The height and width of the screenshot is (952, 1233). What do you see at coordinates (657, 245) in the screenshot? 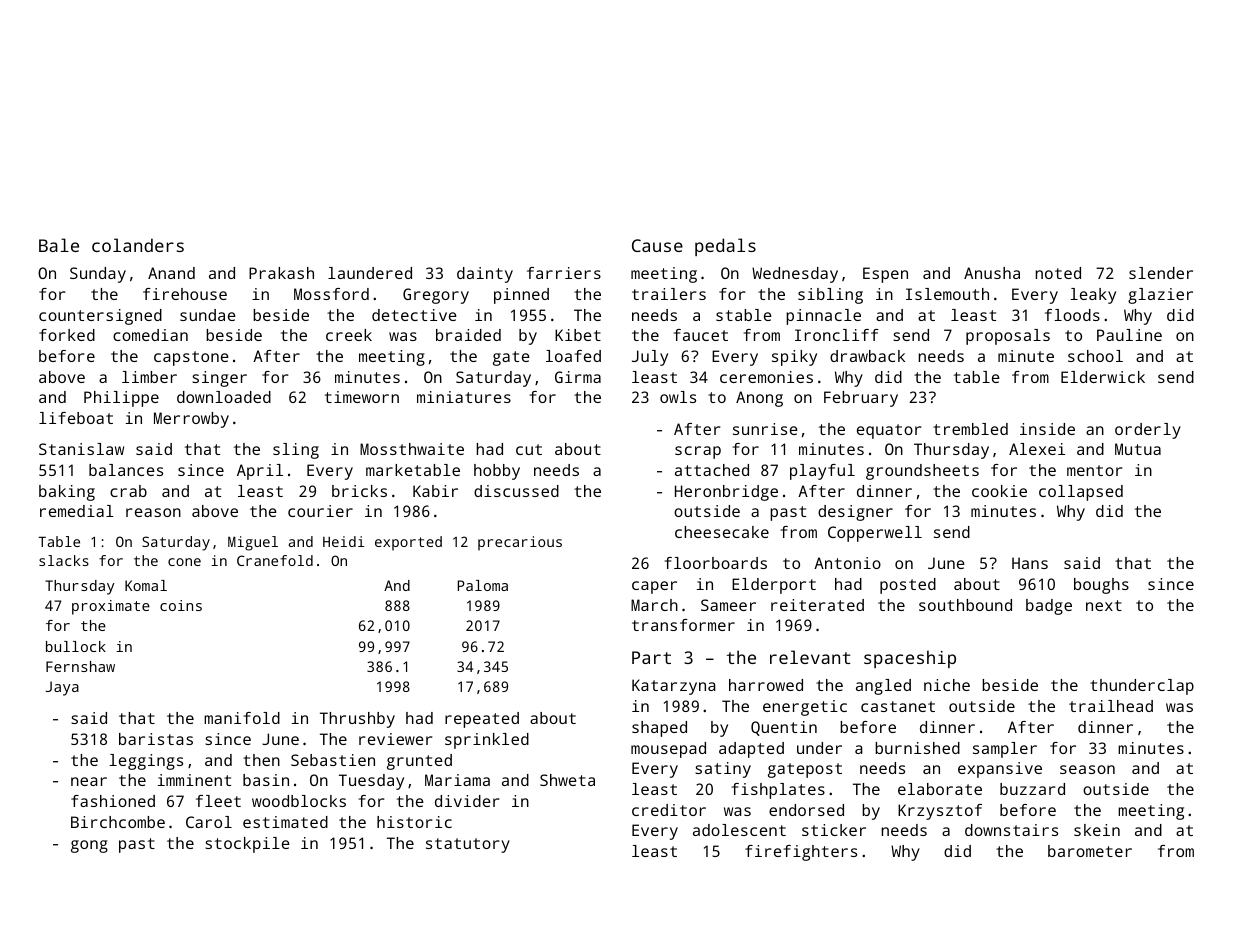
I see `Cause` at bounding box center [657, 245].
